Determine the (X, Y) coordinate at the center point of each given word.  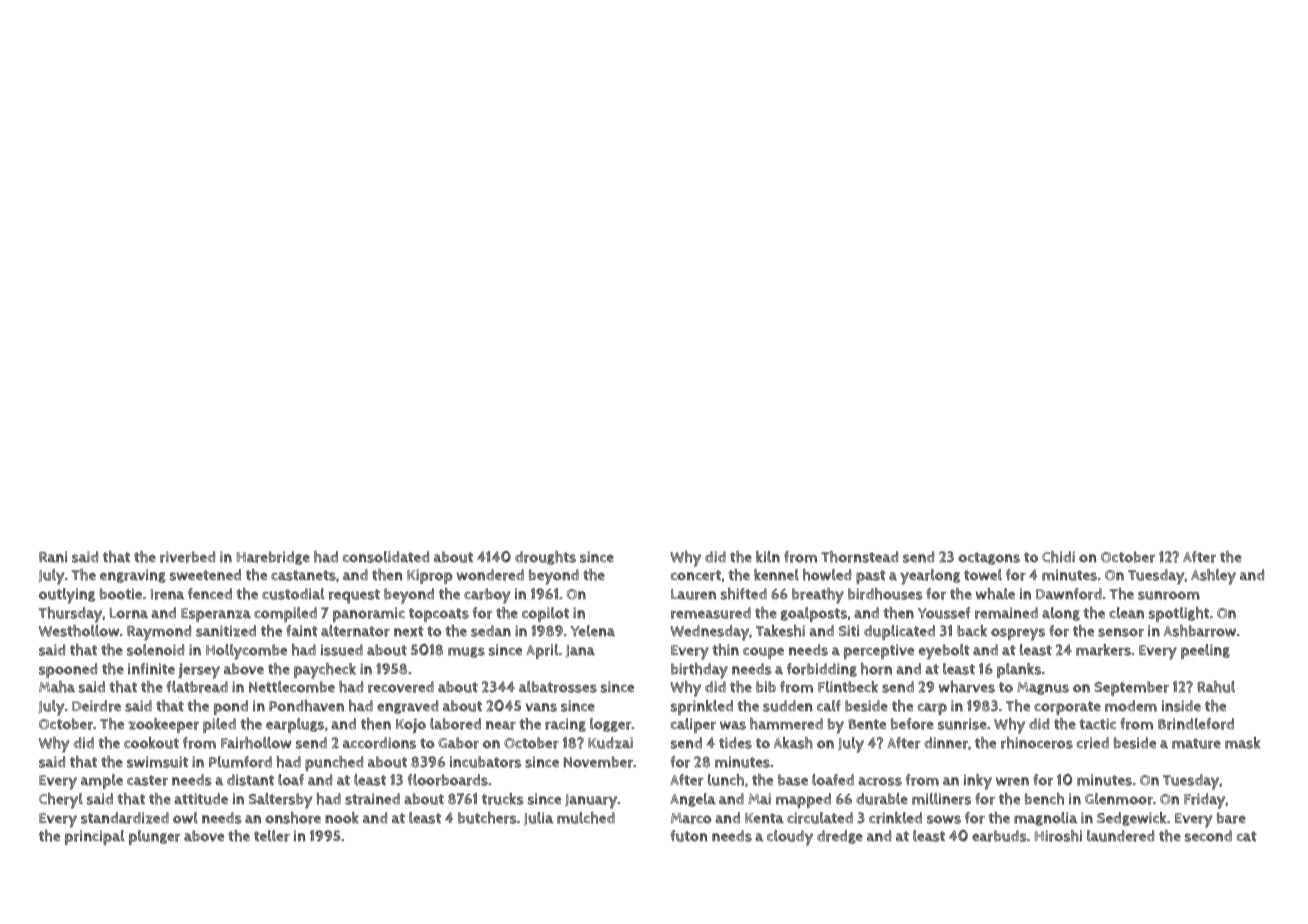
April (542, 651)
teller (272, 836)
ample (102, 781)
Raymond (159, 633)
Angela (693, 800)
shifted (744, 594)
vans (541, 707)
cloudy (790, 838)
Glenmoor (1119, 799)
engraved (407, 707)
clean (1126, 613)
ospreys (1018, 634)
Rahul (1216, 687)
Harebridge (273, 558)
